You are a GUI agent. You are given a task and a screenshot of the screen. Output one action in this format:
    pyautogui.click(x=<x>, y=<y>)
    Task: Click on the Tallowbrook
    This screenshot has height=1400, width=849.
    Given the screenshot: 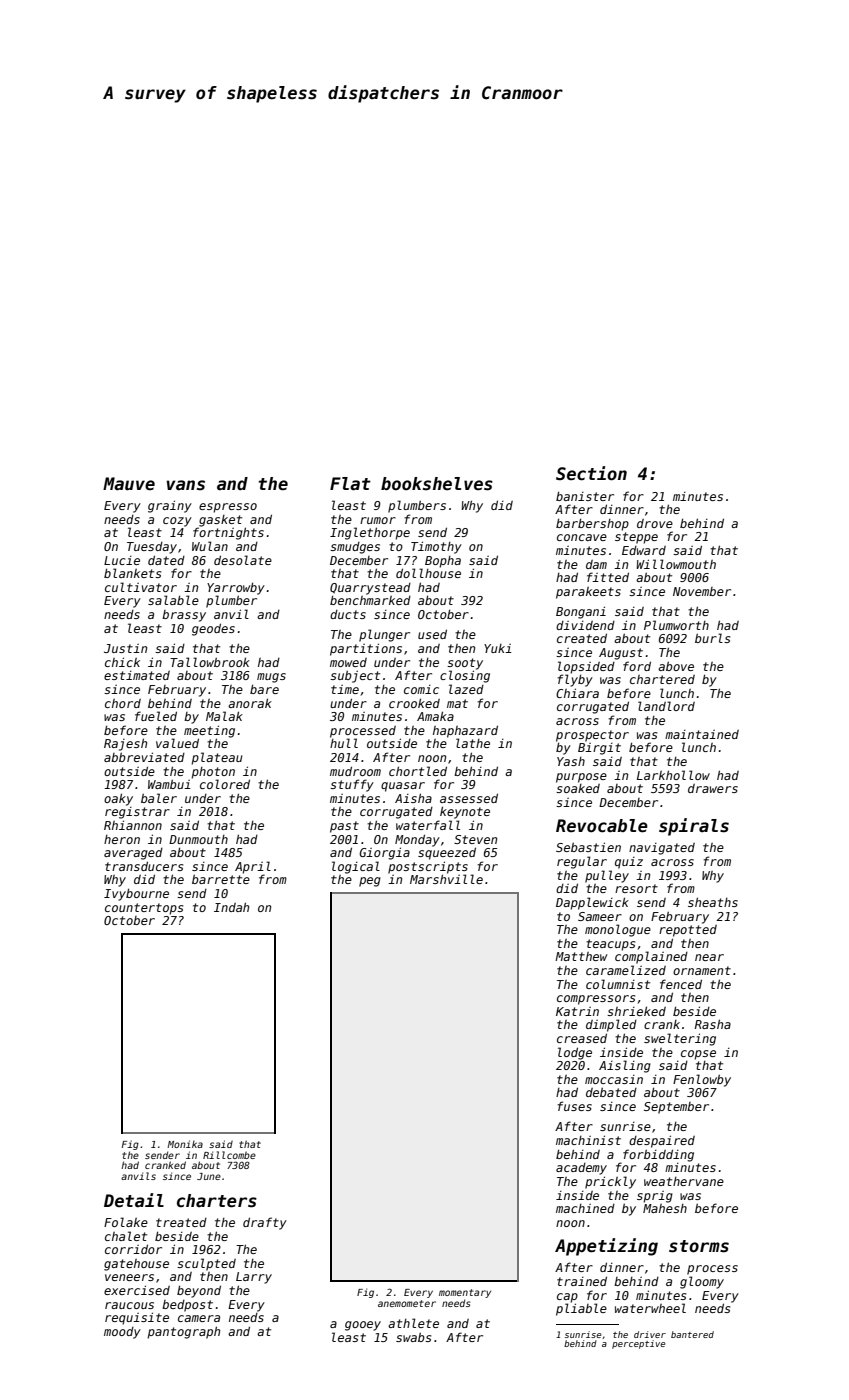 What is the action you would take?
    pyautogui.click(x=210, y=662)
